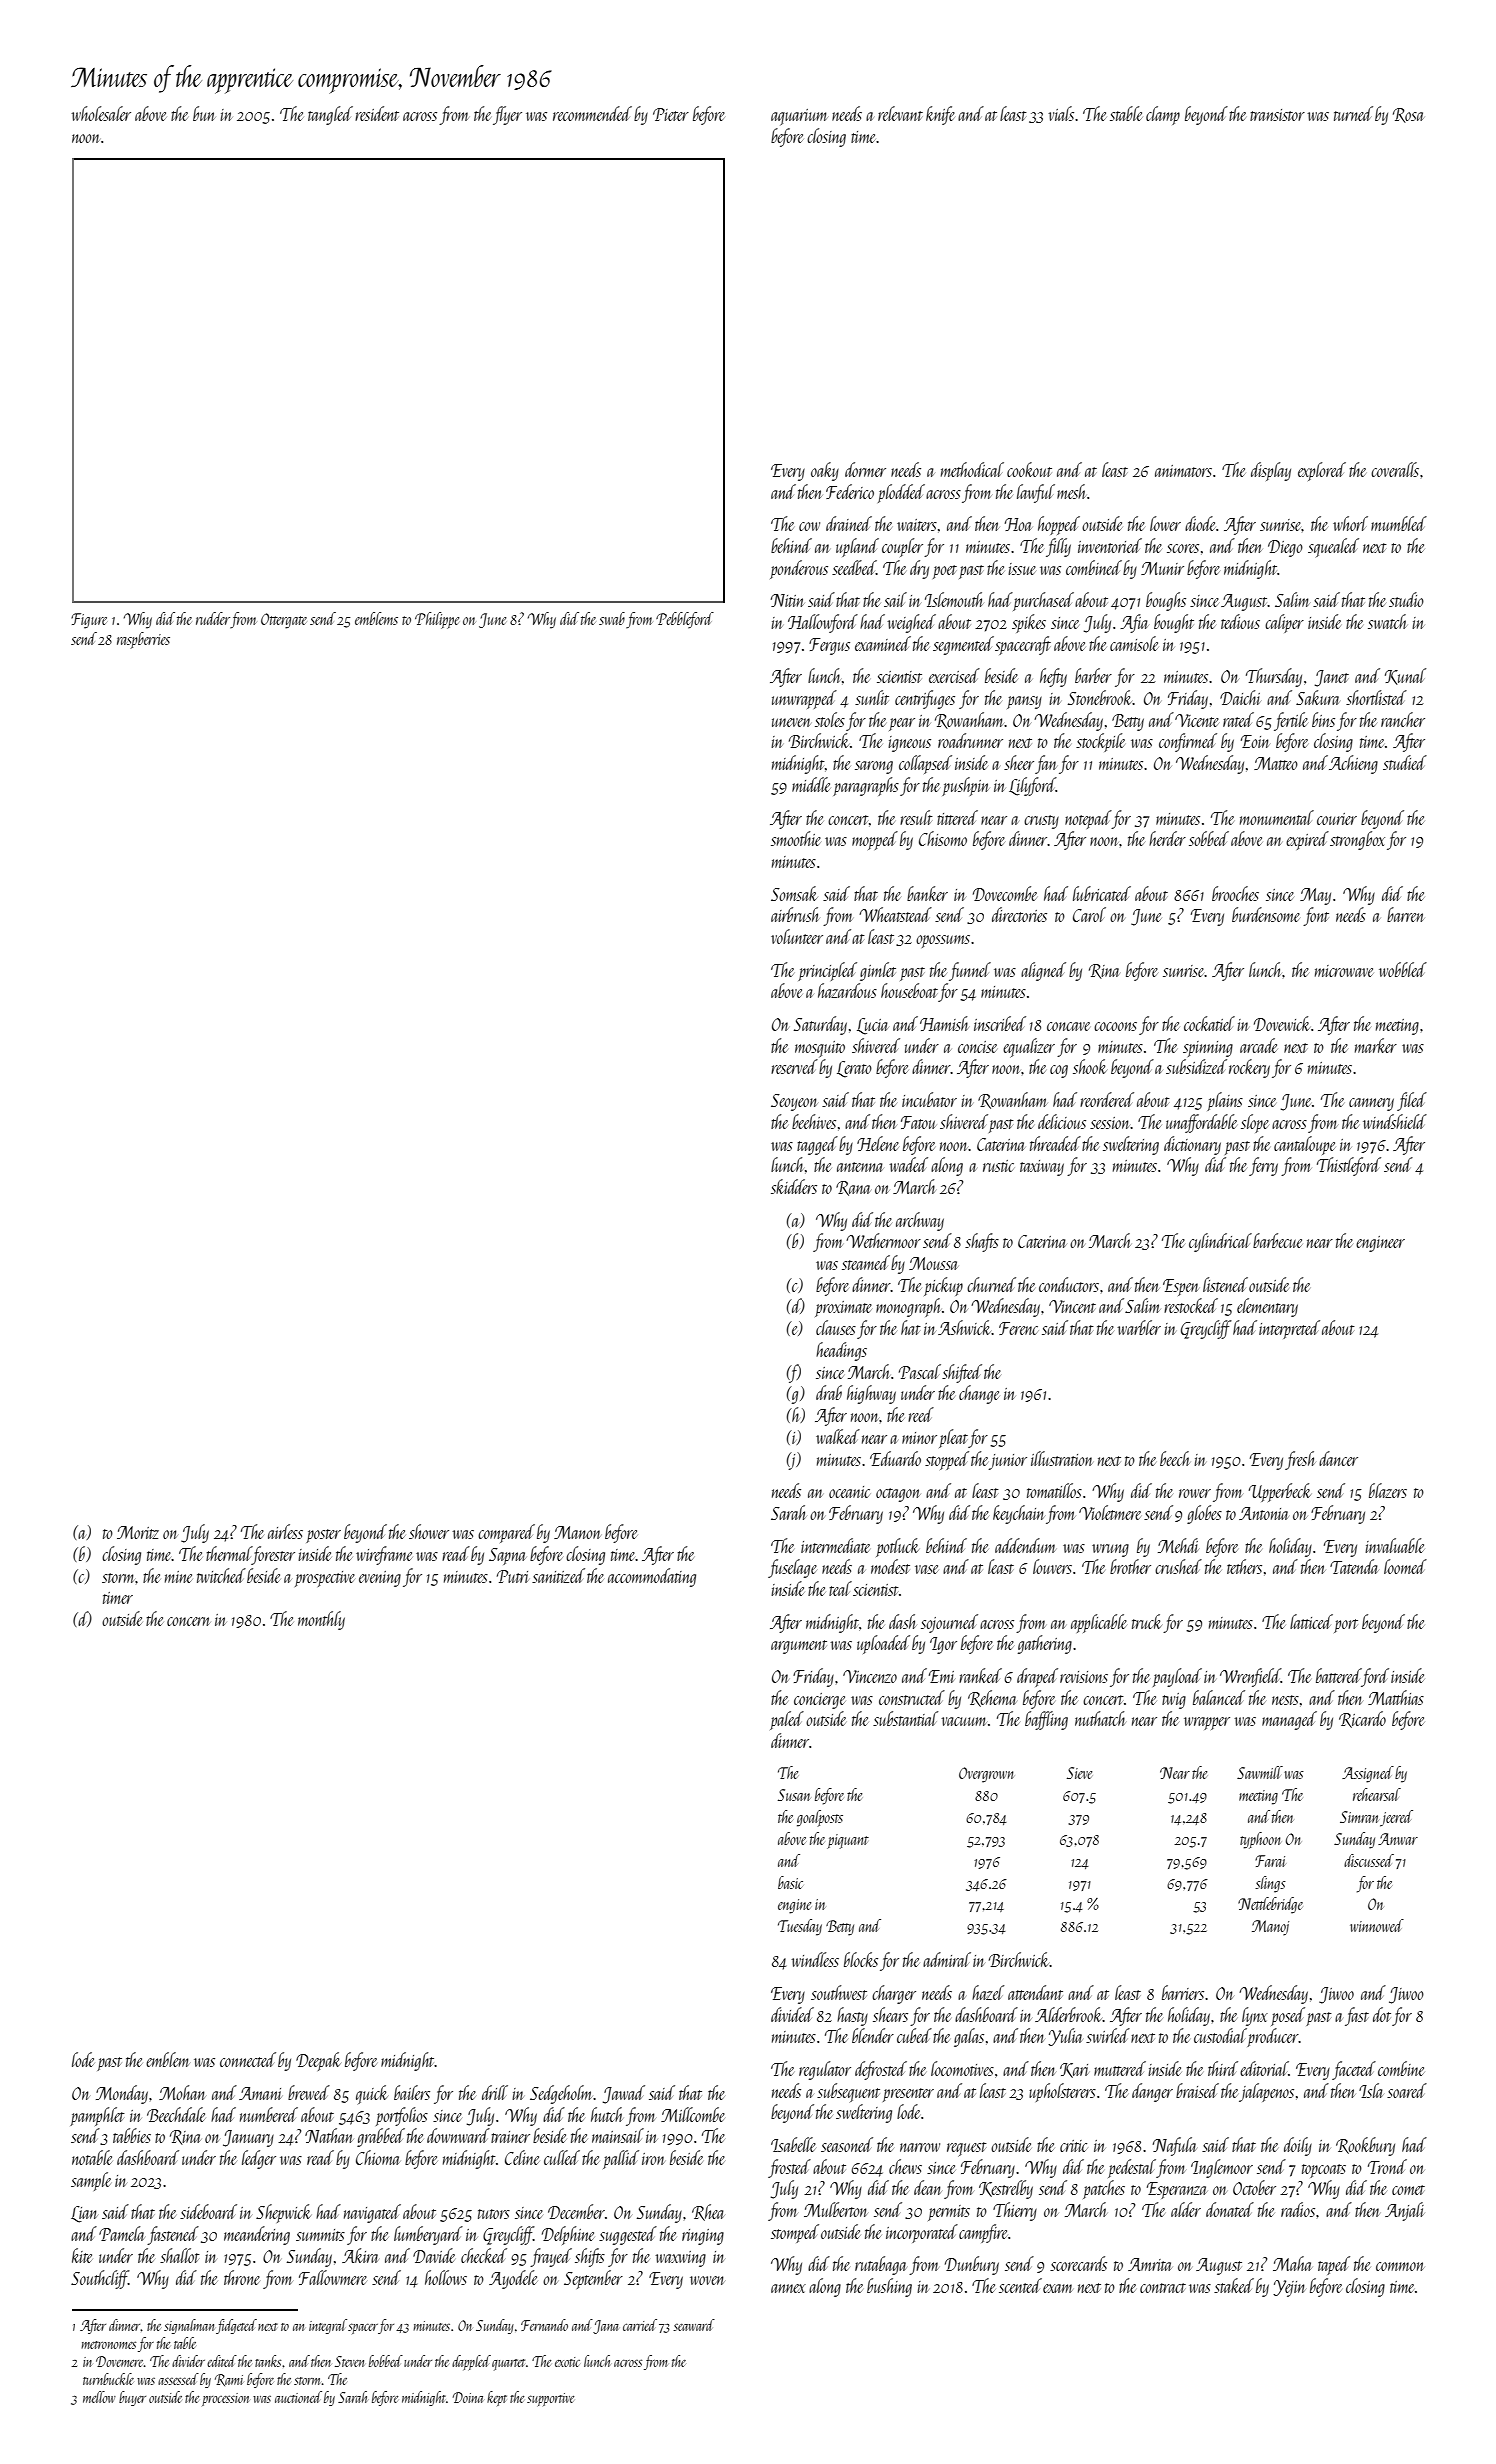  I want to click on clamp, so click(1163, 115).
